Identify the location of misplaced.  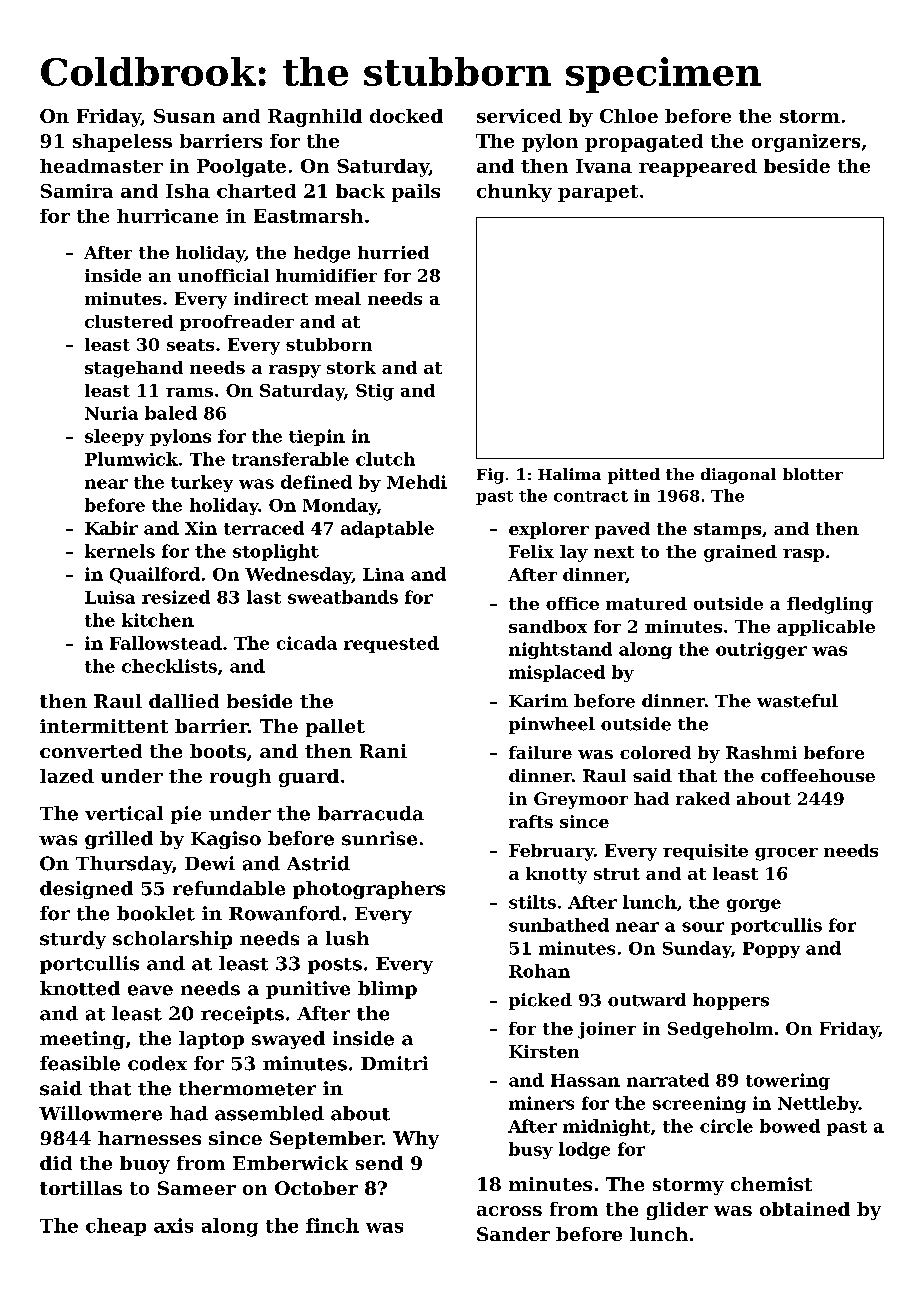
(557, 673).
